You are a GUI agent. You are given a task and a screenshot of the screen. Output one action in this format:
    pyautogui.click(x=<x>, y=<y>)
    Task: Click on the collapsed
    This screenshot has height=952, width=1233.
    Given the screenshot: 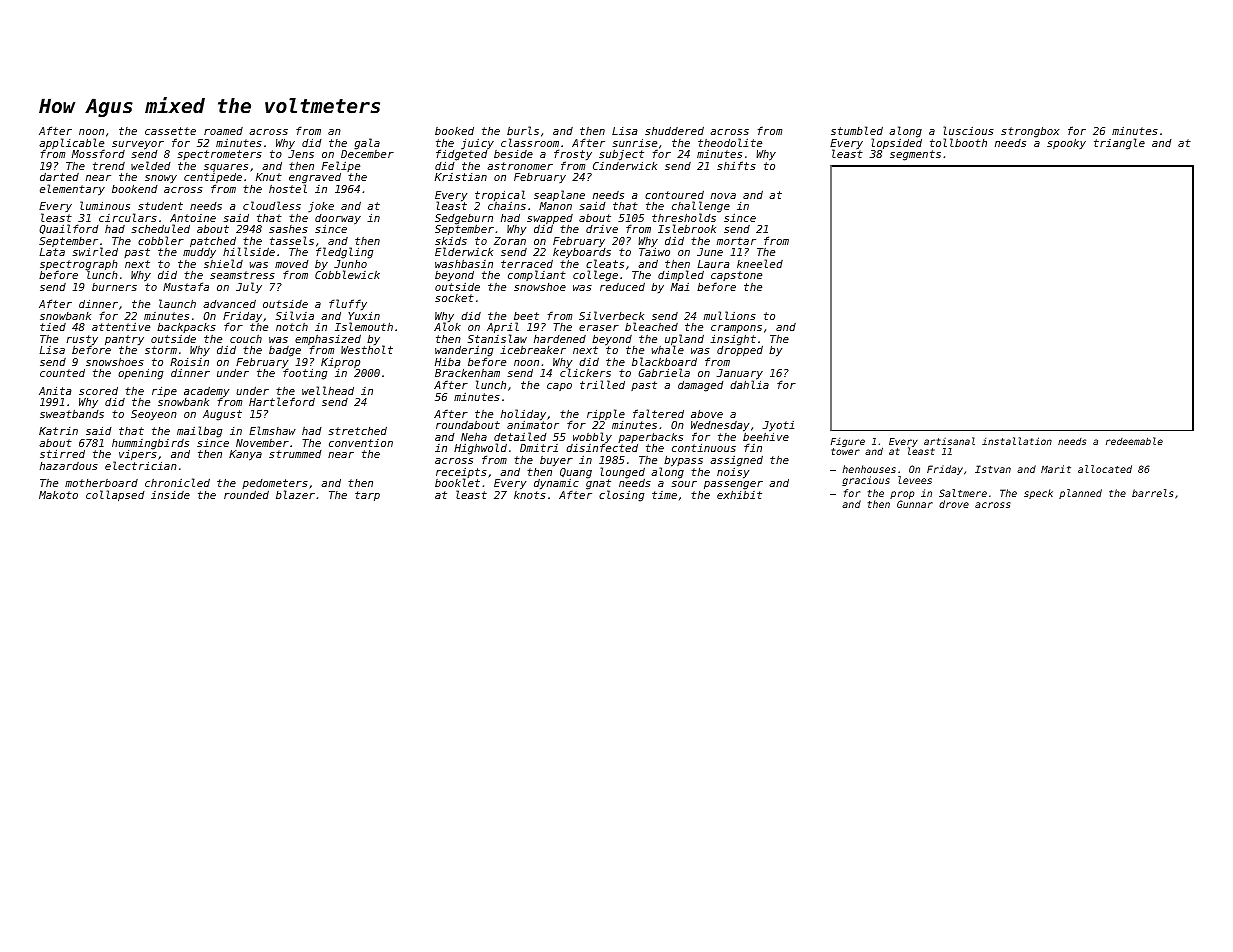 What is the action you would take?
    pyautogui.click(x=115, y=496)
